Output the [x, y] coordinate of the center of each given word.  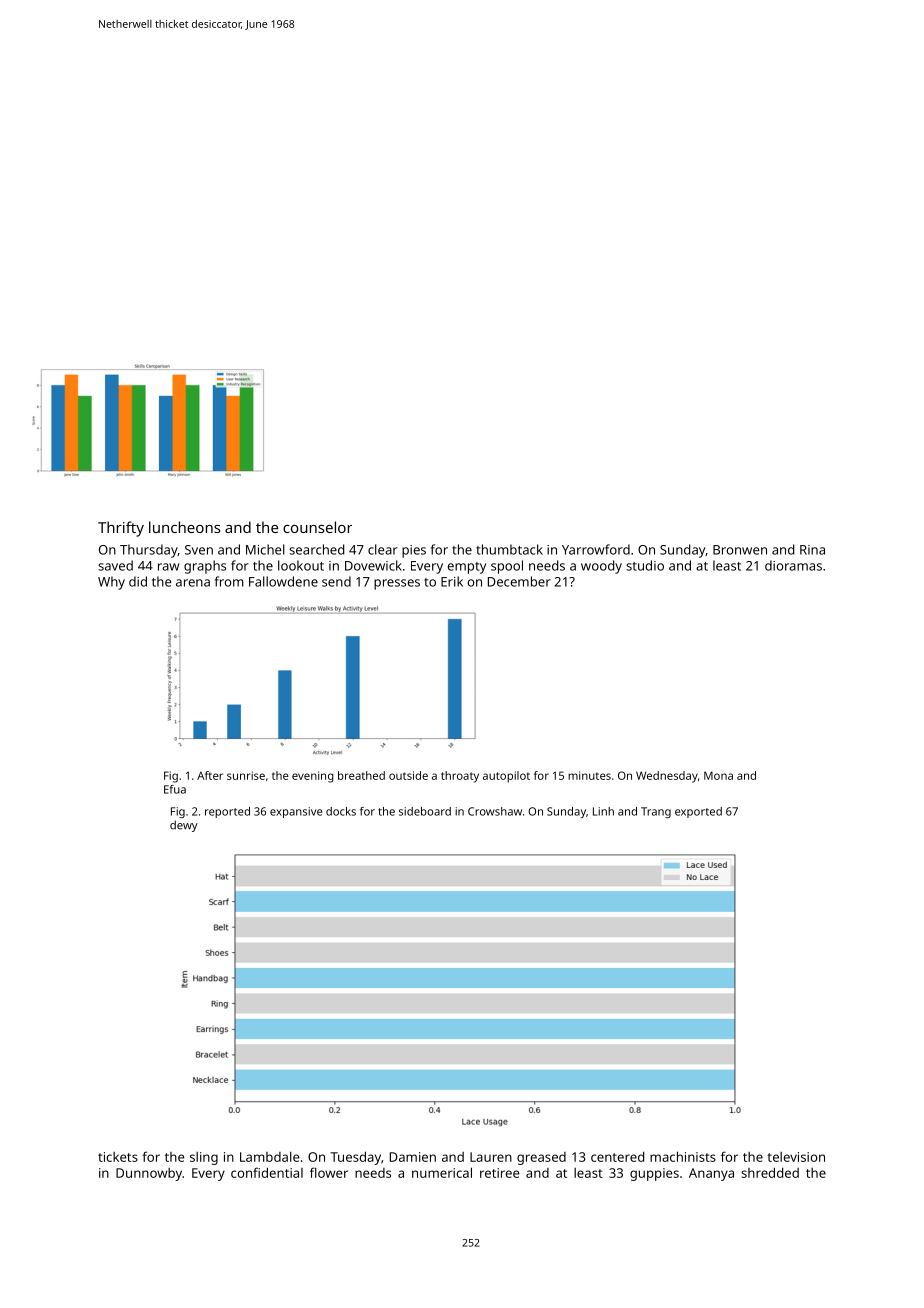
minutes [589, 775]
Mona [718, 775]
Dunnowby [149, 1174]
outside [408, 775]
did [138, 581]
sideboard [425, 811]
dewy [184, 826]
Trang [656, 812]
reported [227, 812]
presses [397, 584]
